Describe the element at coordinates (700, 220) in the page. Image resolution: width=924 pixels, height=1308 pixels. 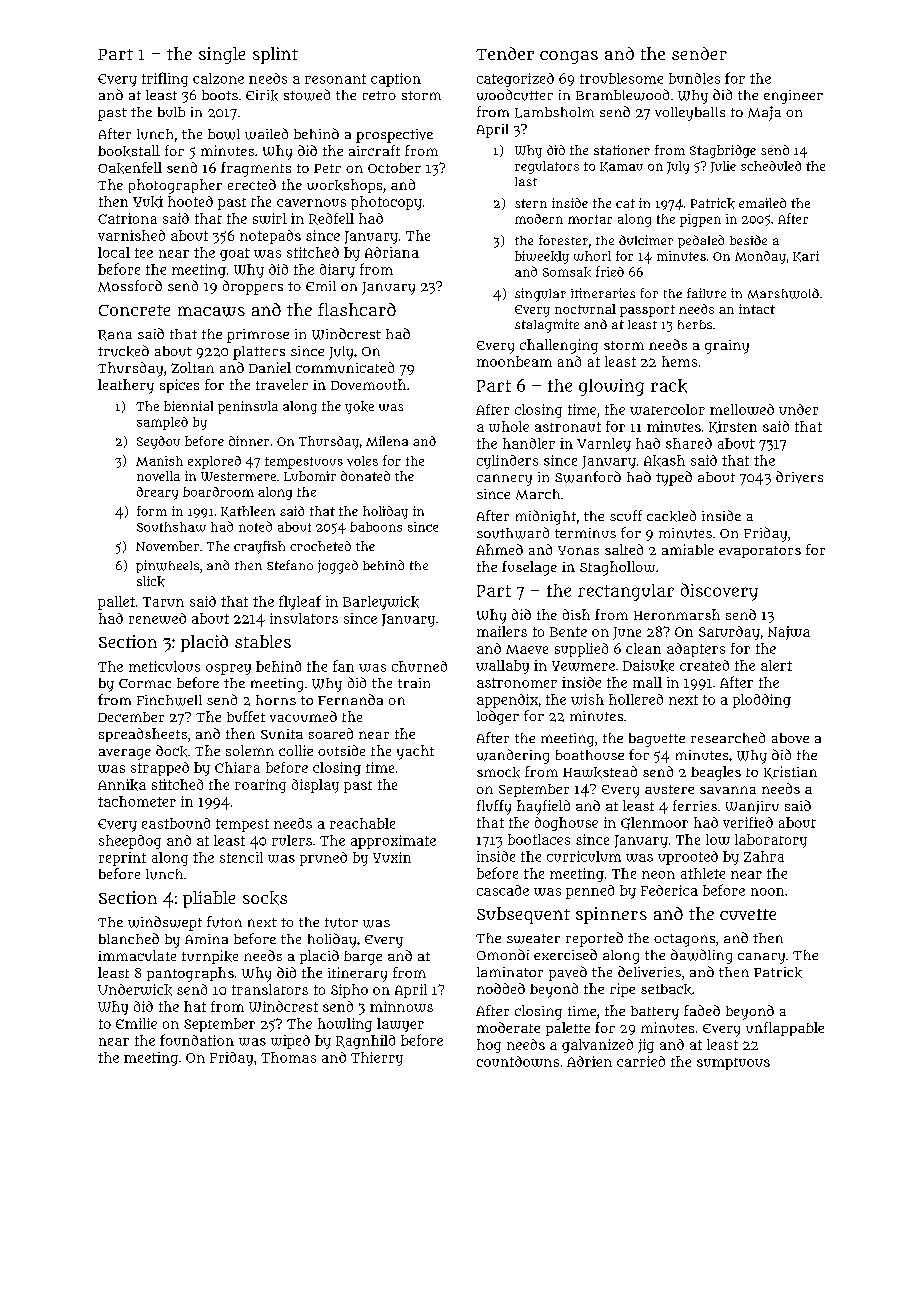
I see `pigpen` at that location.
